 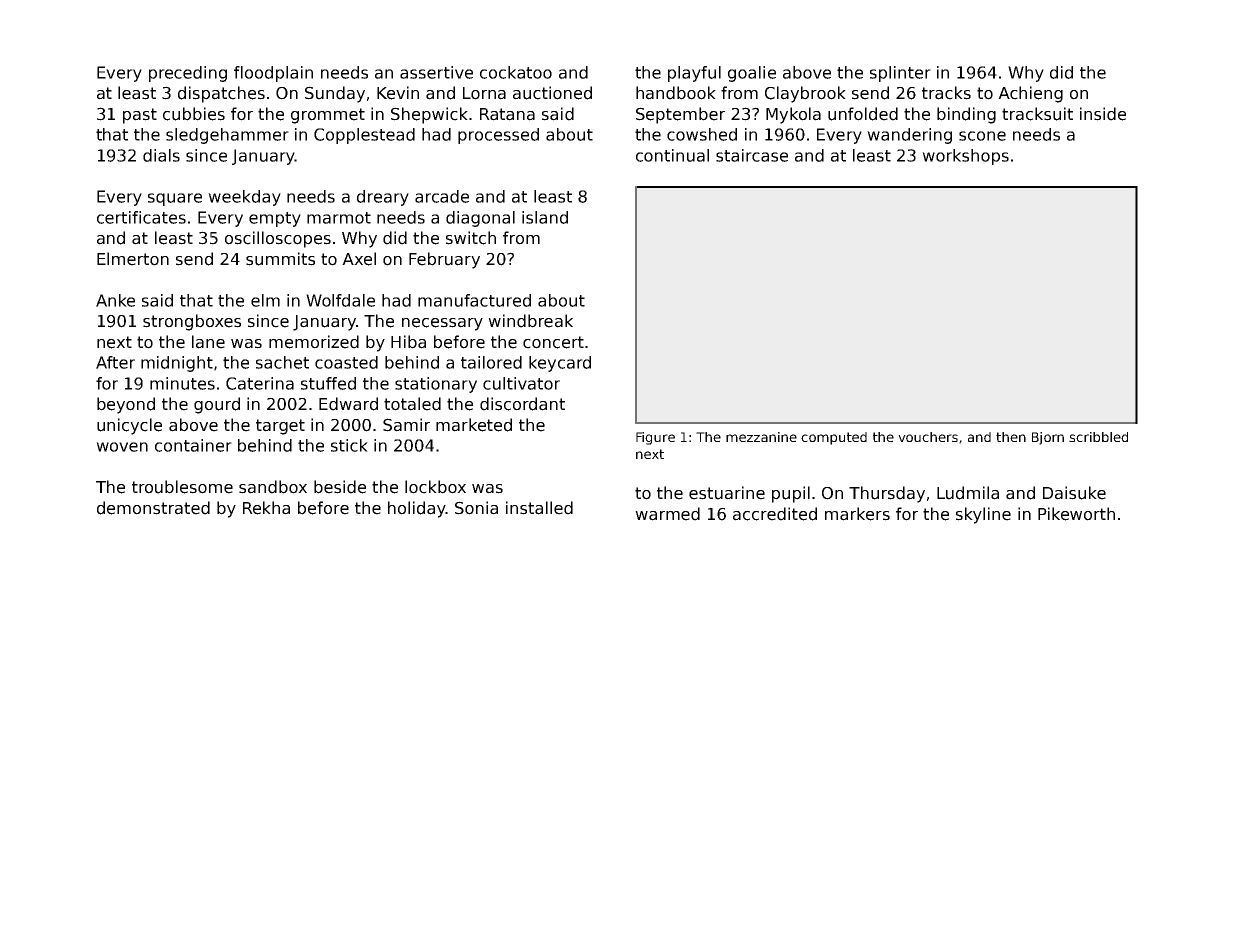 I want to click on holiday, so click(x=417, y=509).
